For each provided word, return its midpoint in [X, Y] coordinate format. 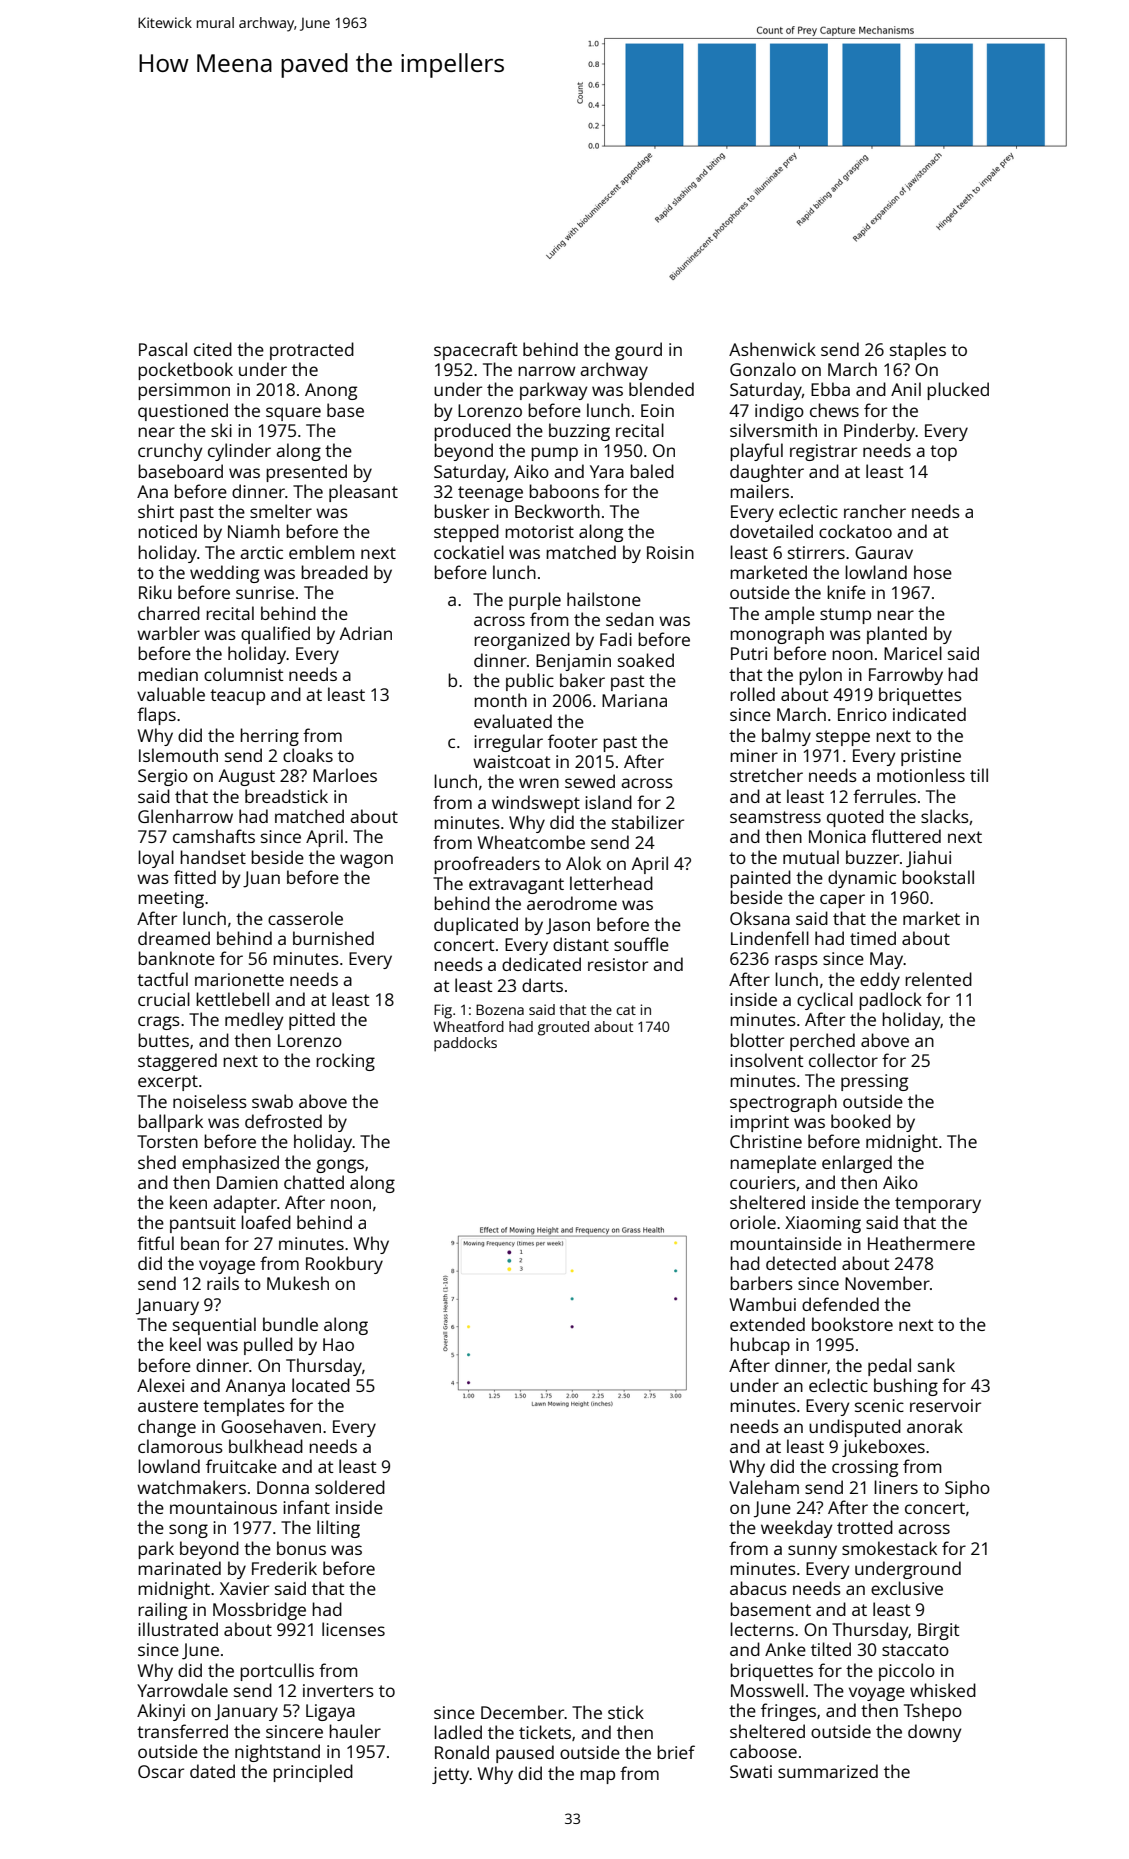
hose [933, 572]
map [597, 1777]
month [500, 700]
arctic [261, 552]
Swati [751, 1771]
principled [313, 1773]
